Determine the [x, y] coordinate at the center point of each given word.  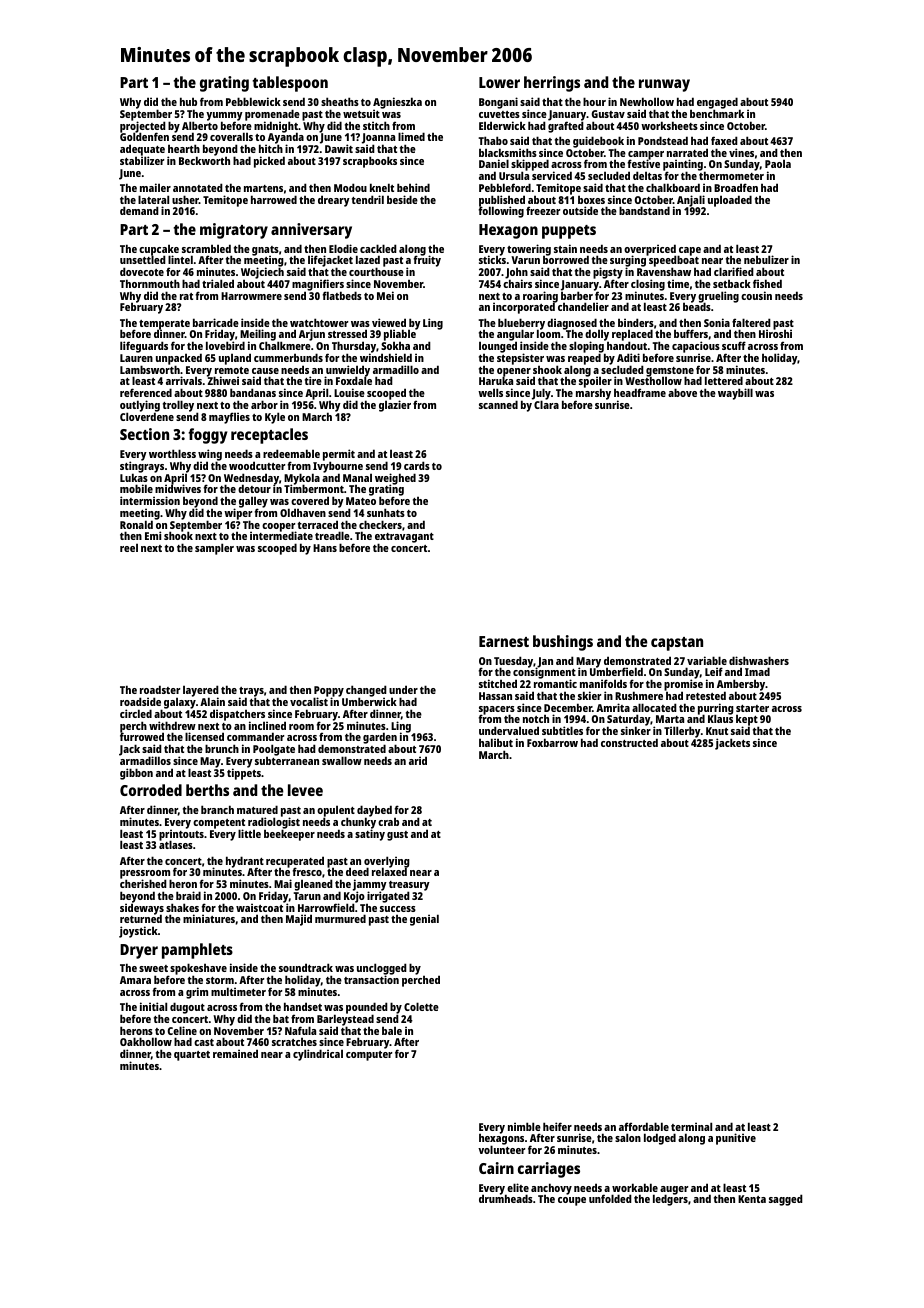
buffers [691, 333]
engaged [717, 103]
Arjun [312, 335]
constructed [629, 742]
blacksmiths [508, 152]
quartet [192, 1056]
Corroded [151, 790]
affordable [644, 1126]
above [682, 392]
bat [281, 1018]
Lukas [134, 477]
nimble [524, 1126]
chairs [517, 284]
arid [418, 760]
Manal [357, 477]
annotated [198, 187]
